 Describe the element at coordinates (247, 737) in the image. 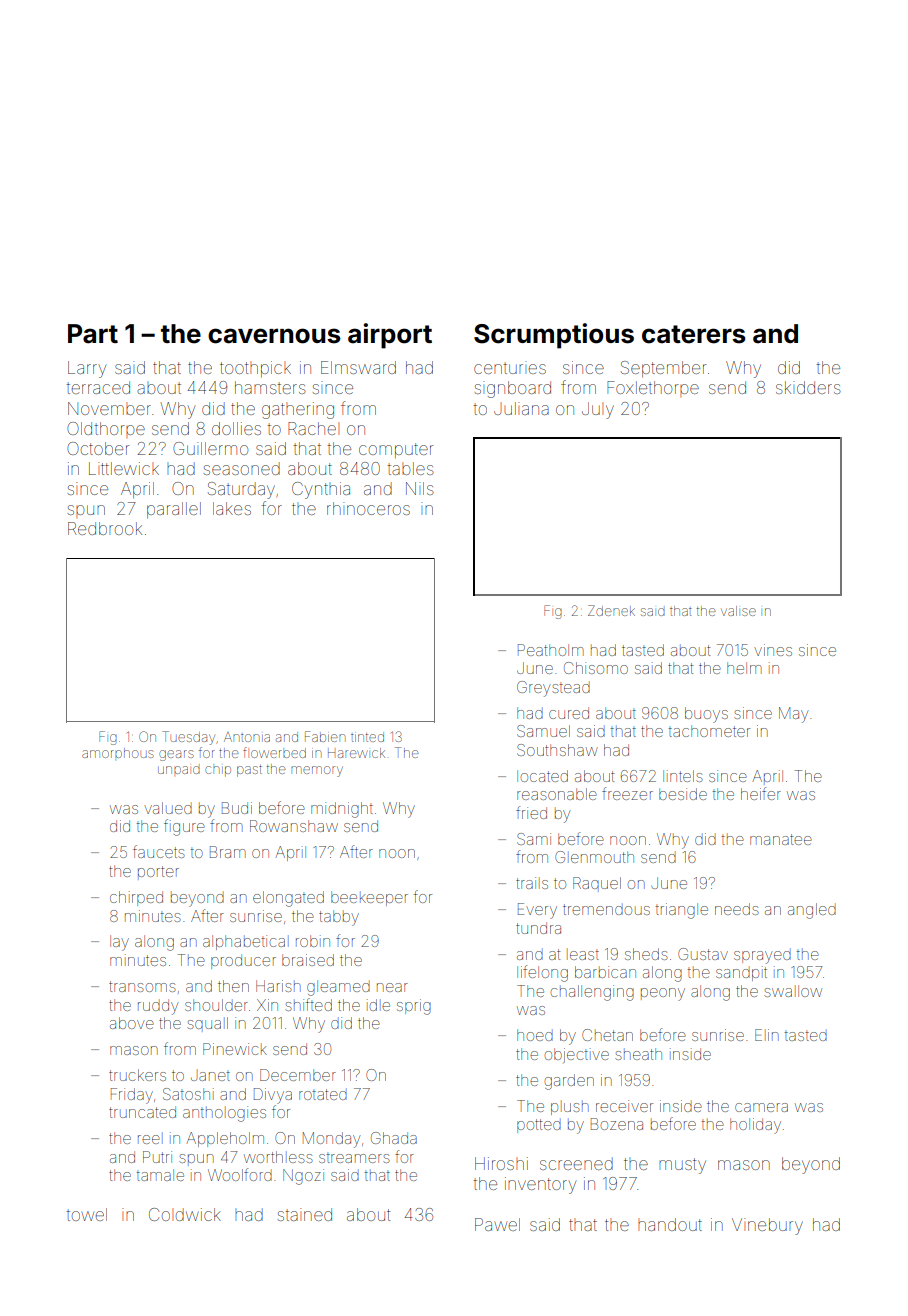

I see `Antonia` at that location.
